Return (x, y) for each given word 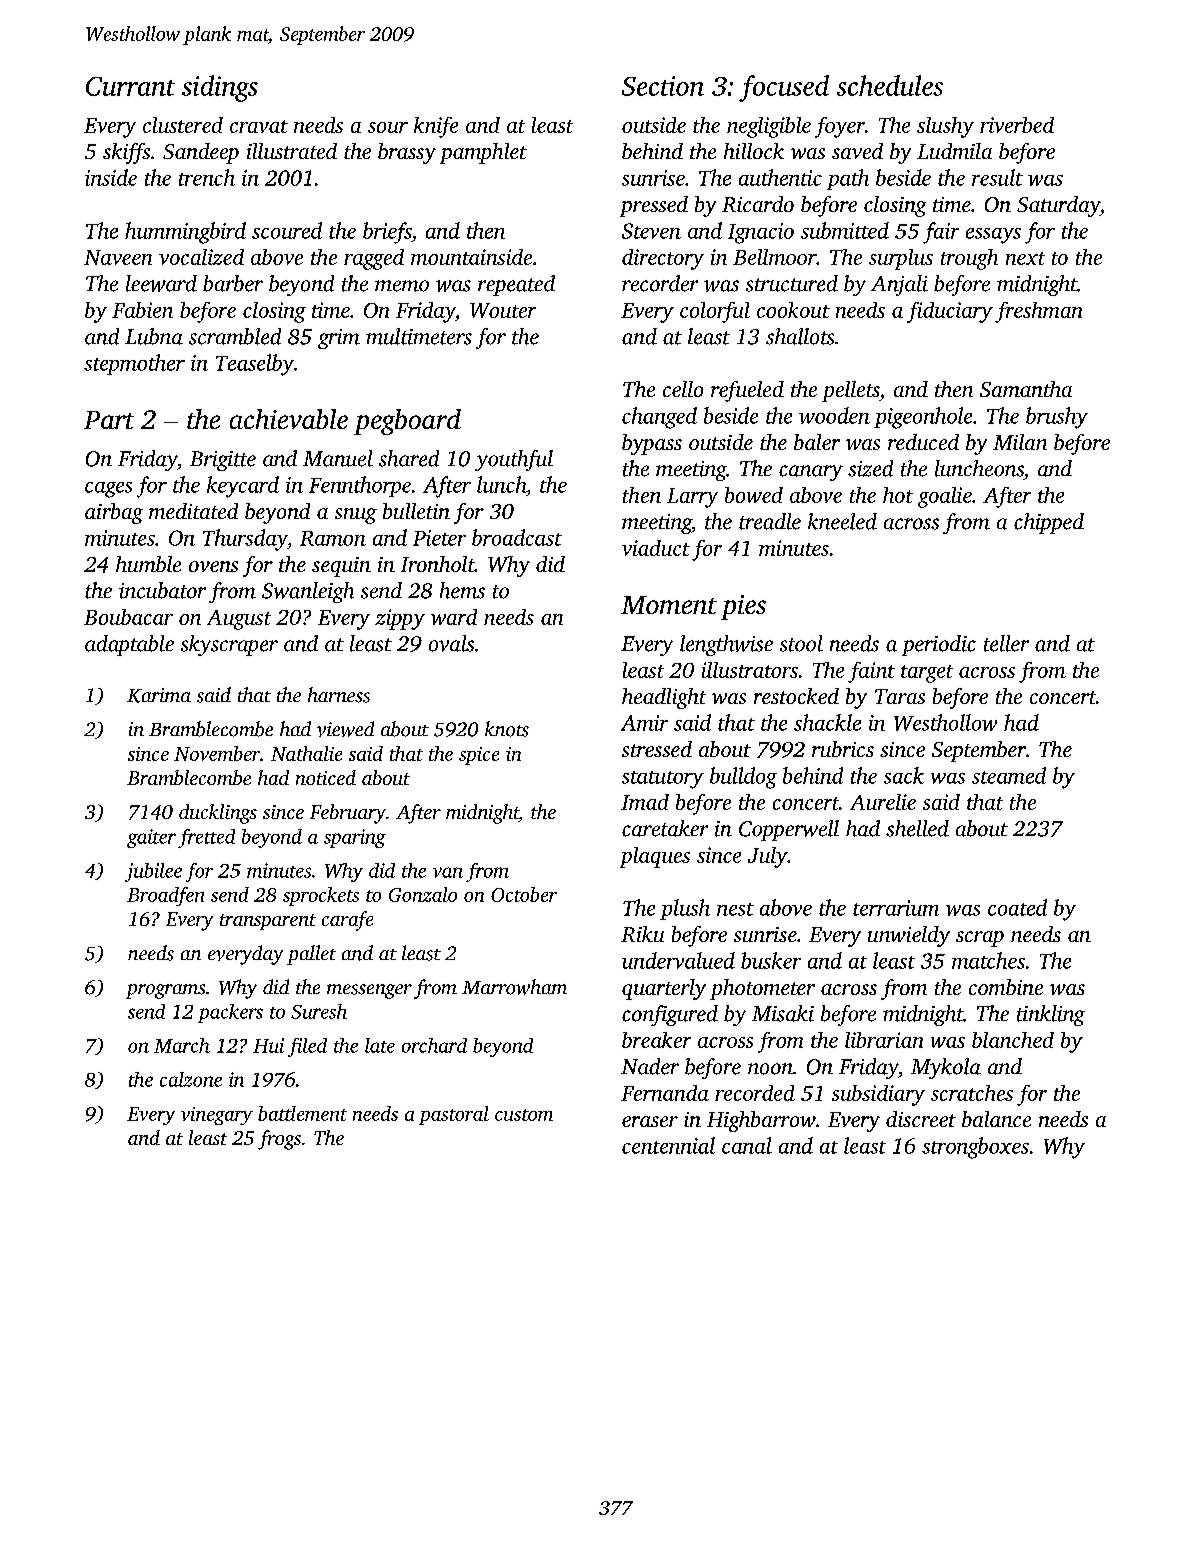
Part (109, 420)
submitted (845, 230)
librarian (884, 1040)
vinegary (217, 1116)
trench (207, 177)
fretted (206, 838)
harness (339, 695)
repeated (516, 285)
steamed (1009, 775)
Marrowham (514, 987)
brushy (1057, 418)
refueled (747, 391)
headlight (664, 698)
